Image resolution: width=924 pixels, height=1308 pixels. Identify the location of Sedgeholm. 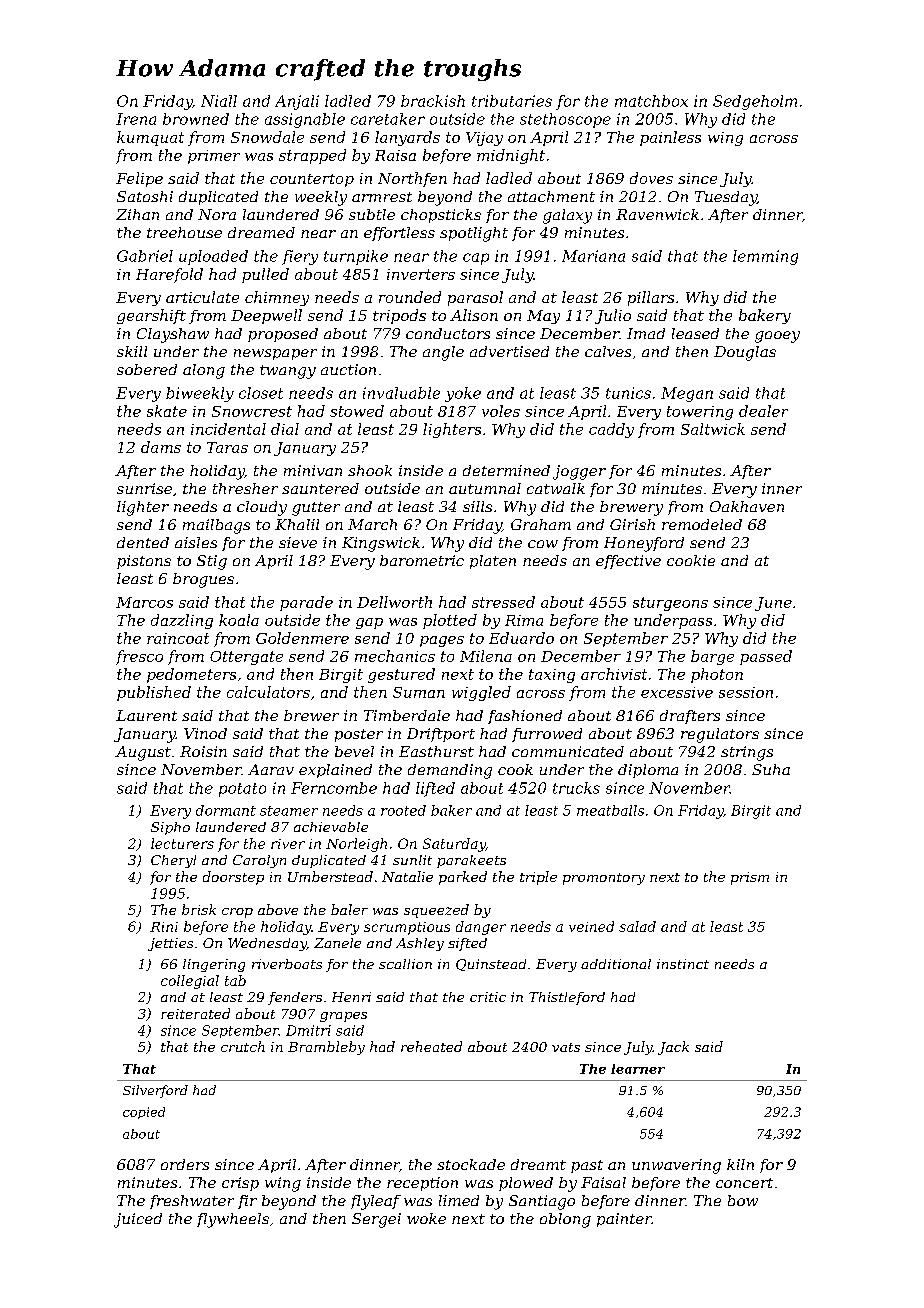
(755, 102).
